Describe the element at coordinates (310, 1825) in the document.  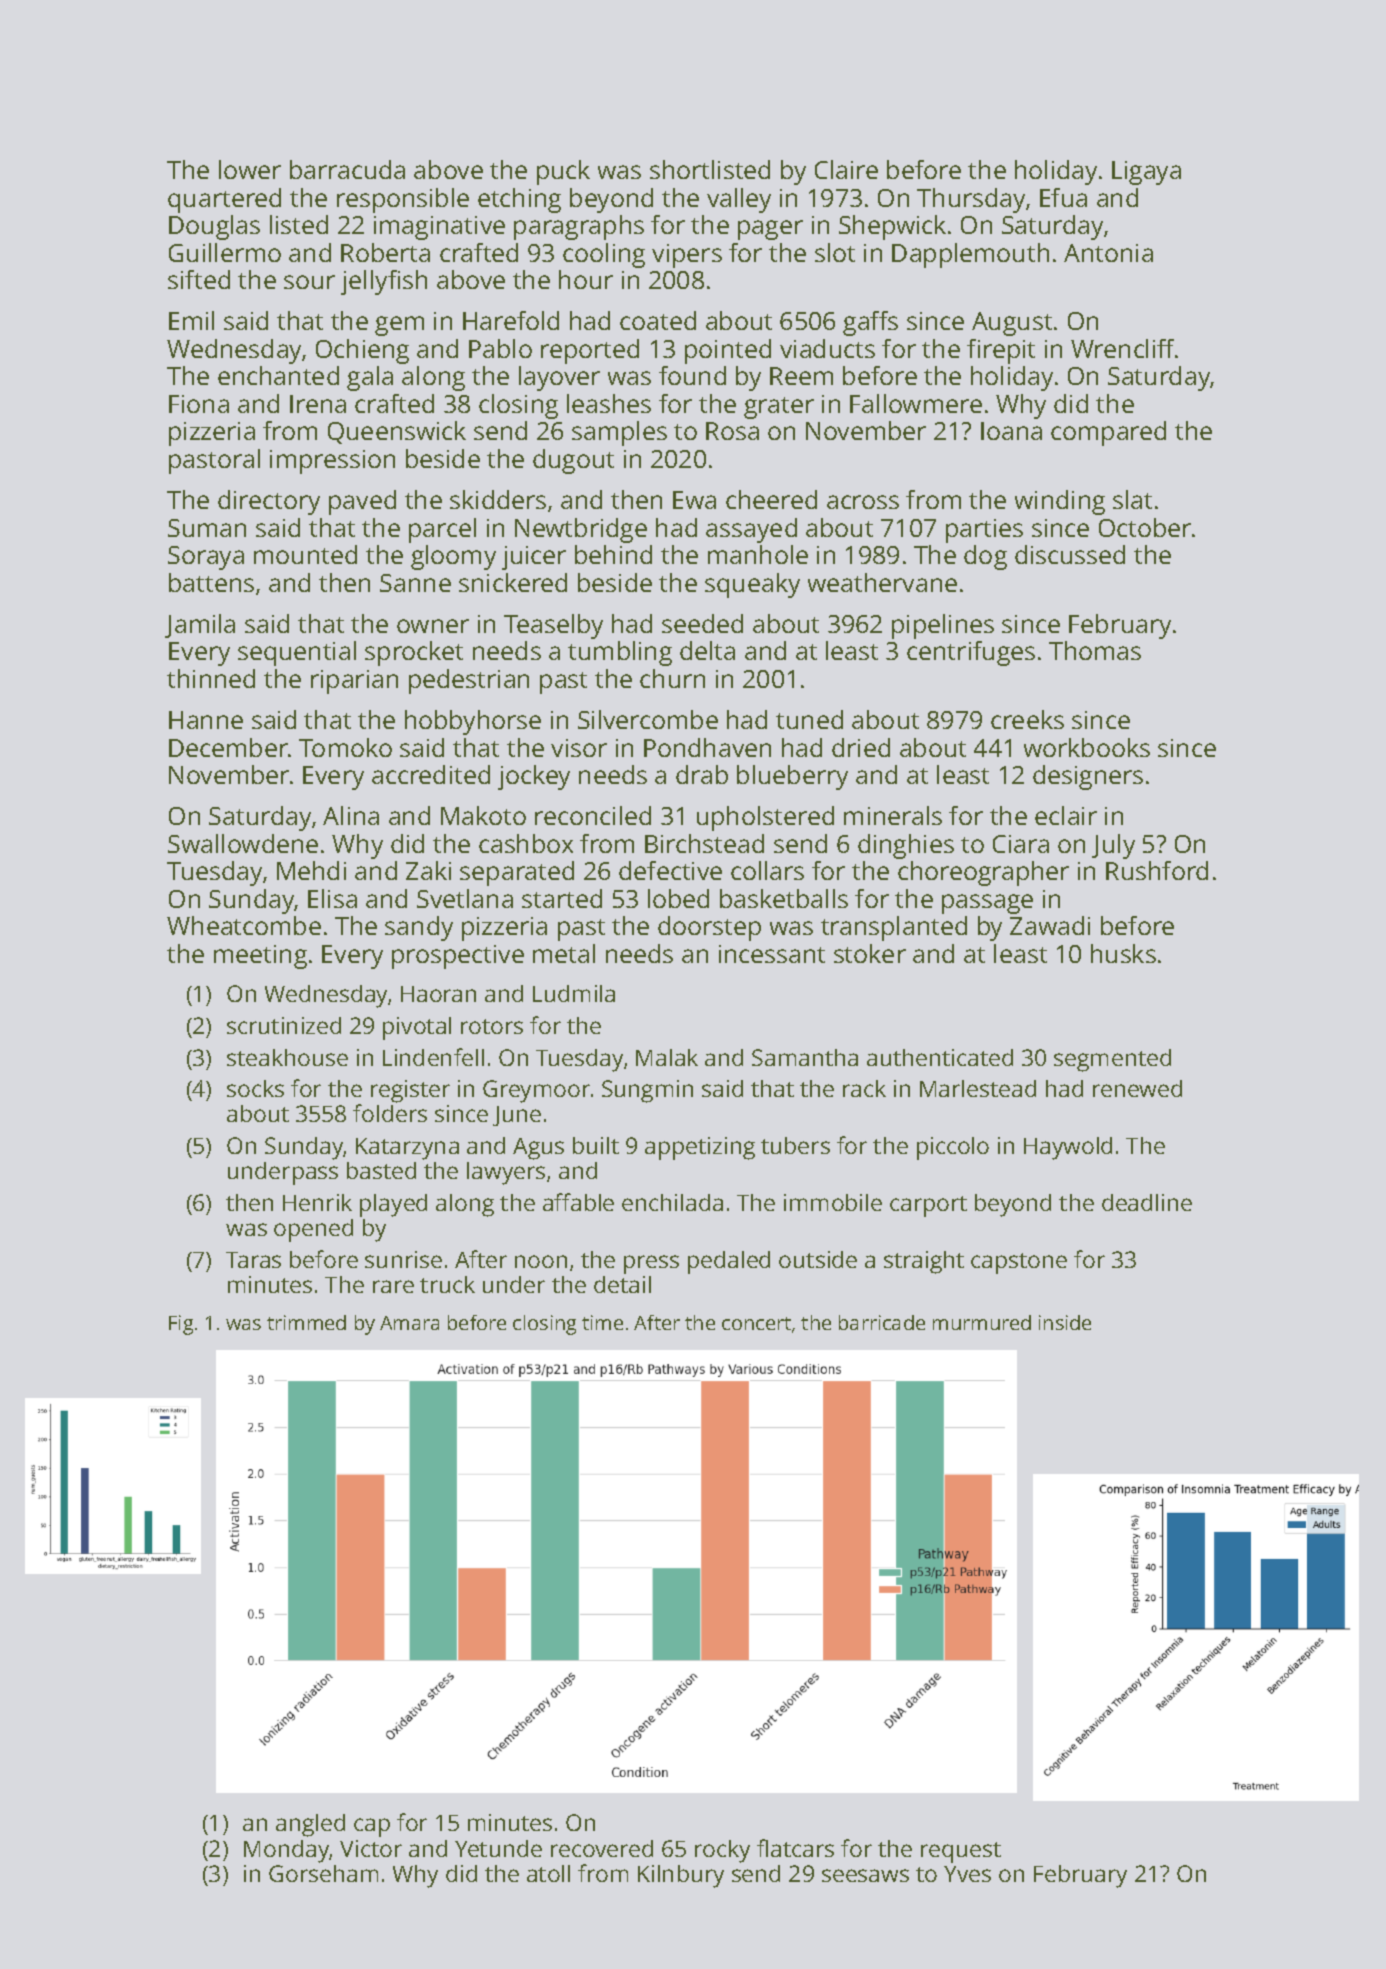
I see `angled` at that location.
